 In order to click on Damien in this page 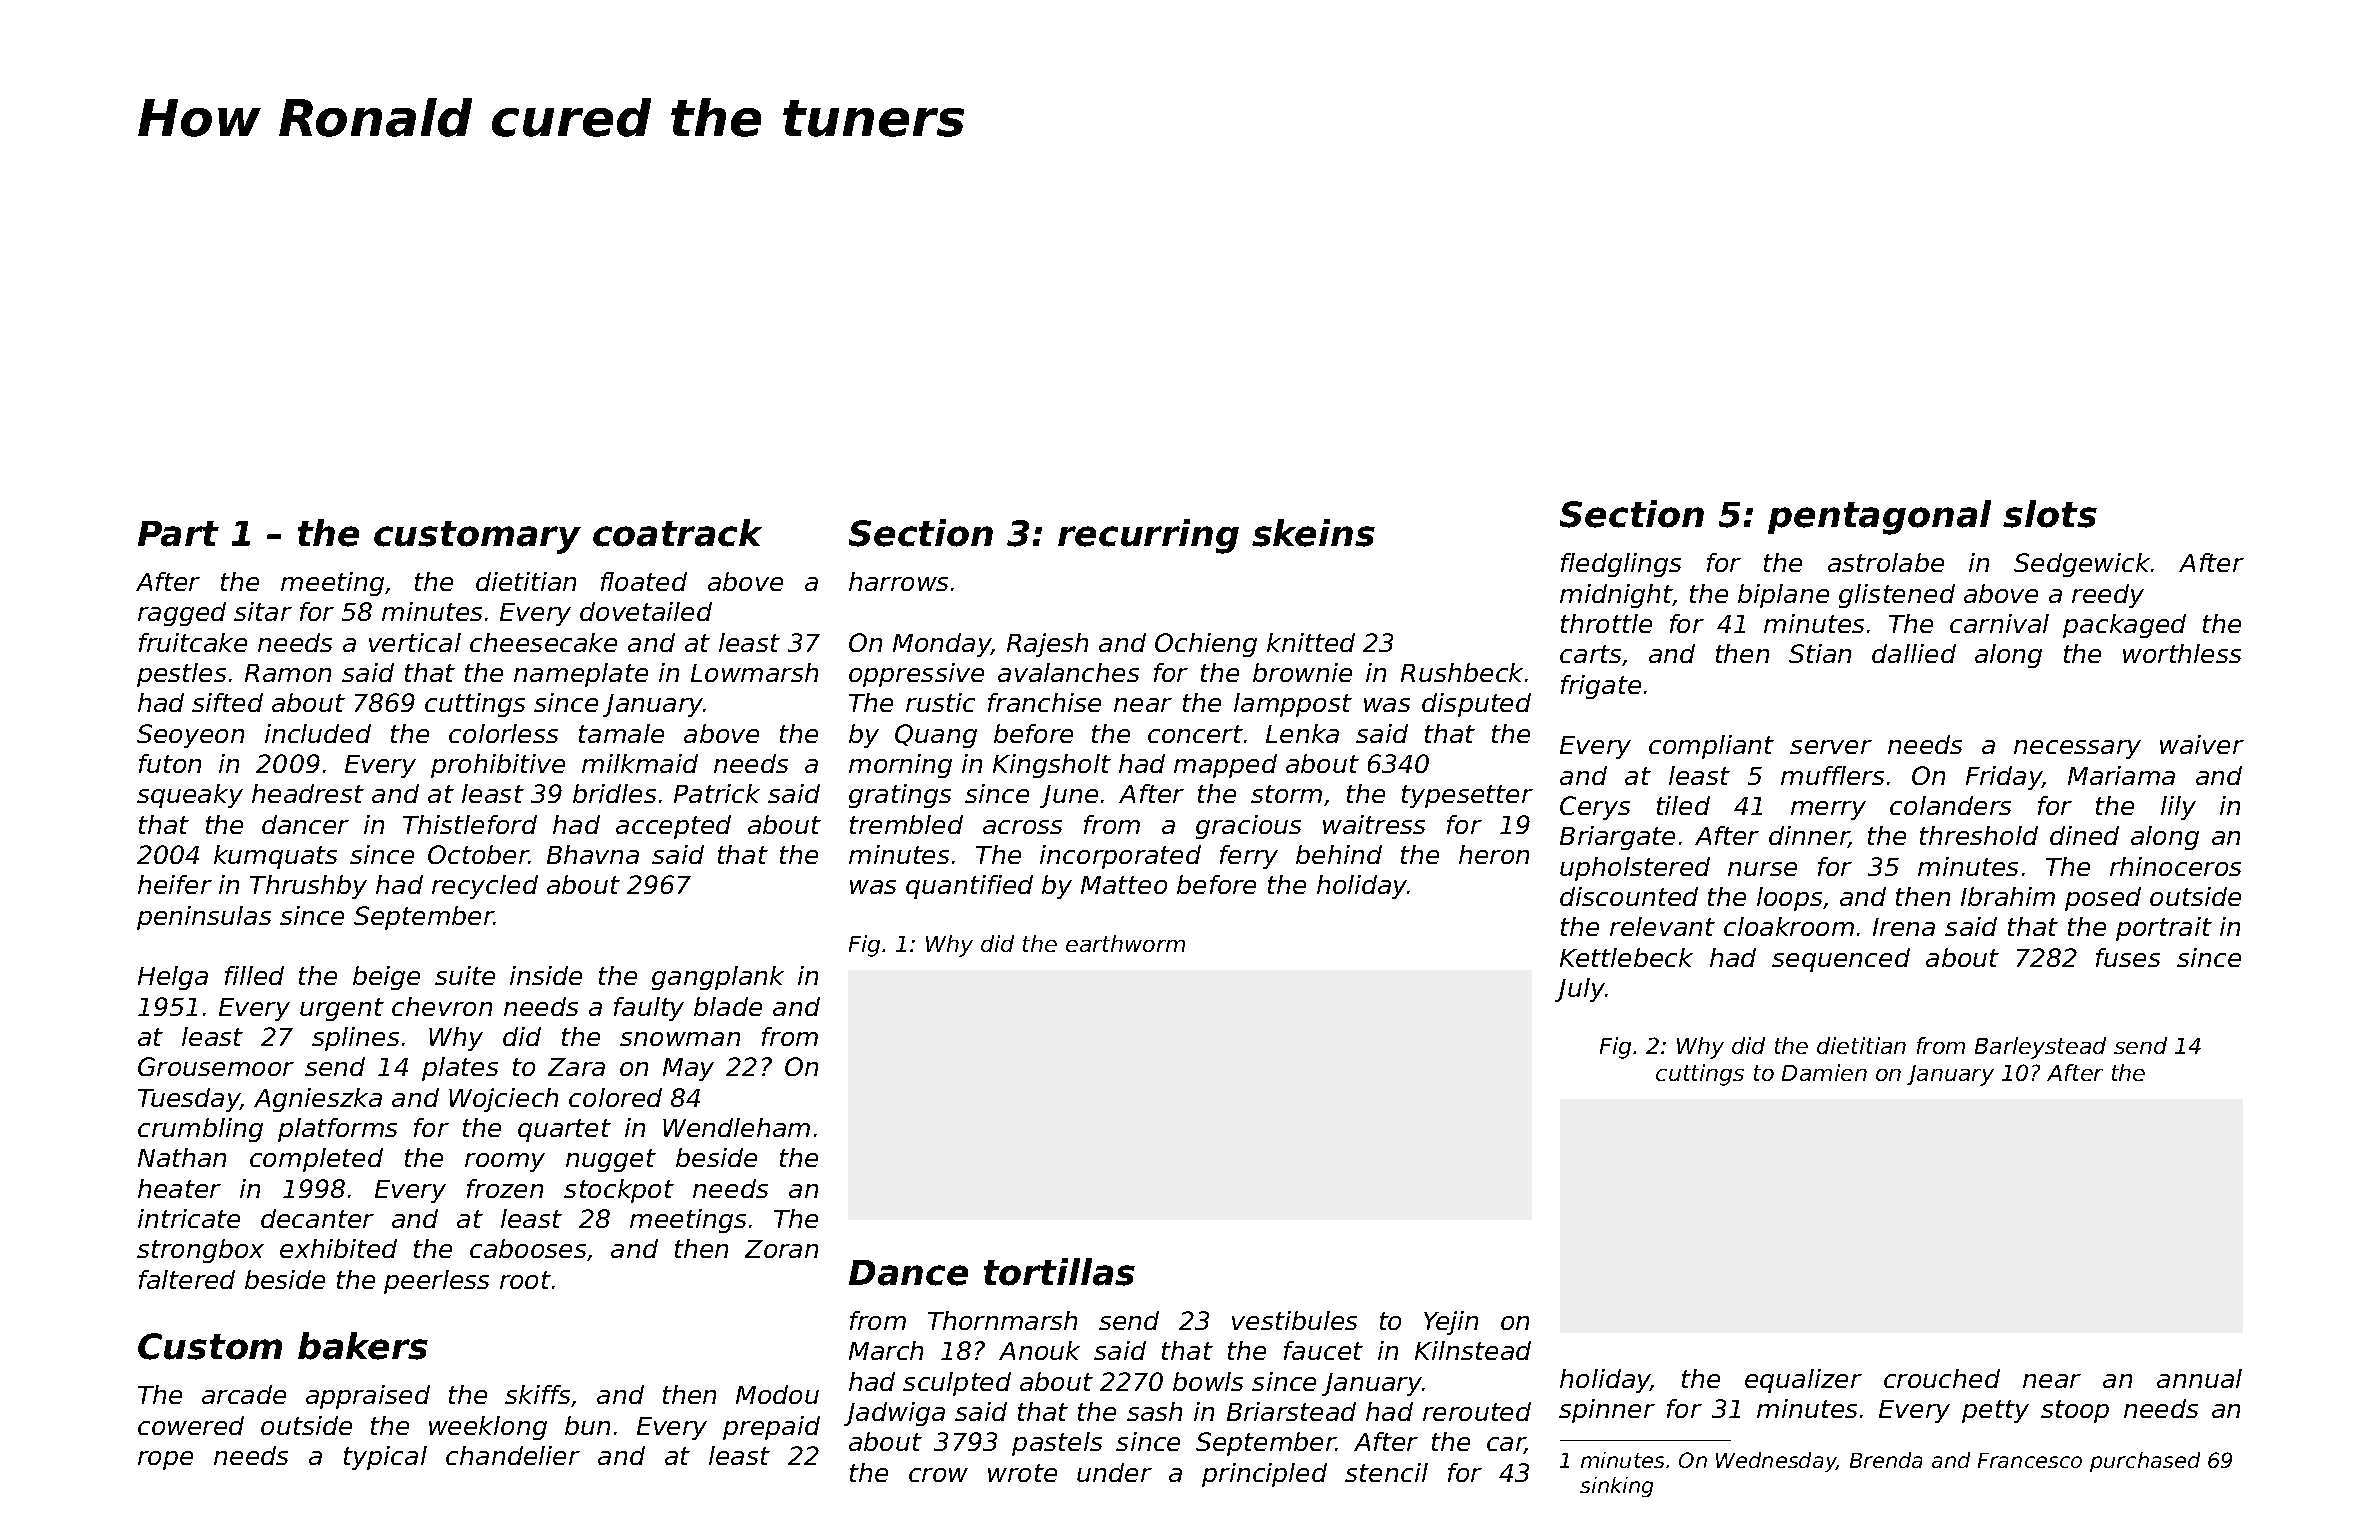, I will do `click(1824, 1072)`.
